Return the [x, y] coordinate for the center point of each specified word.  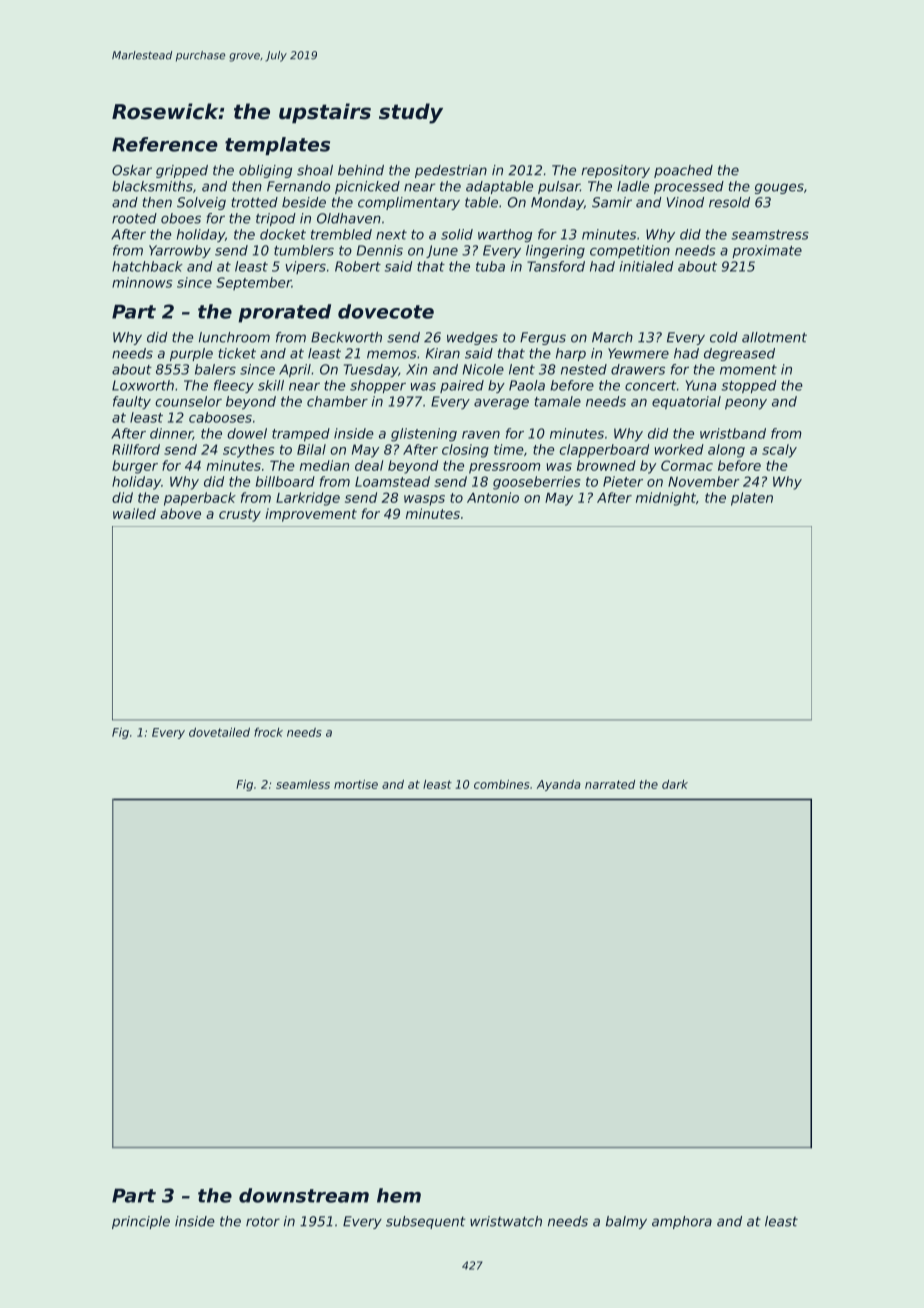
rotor [263, 1221]
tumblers [304, 250]
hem [399, 1195]
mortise [356, 784]
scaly [779, 451]
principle [141, 1222]
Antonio [493, 497]
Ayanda [559, 785]
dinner [171, 434]
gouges [779, 188]
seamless [303, 784]
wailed [134, 513]
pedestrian [451, 171]
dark [675, 784]
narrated [610, 784]
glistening [424, 435]
